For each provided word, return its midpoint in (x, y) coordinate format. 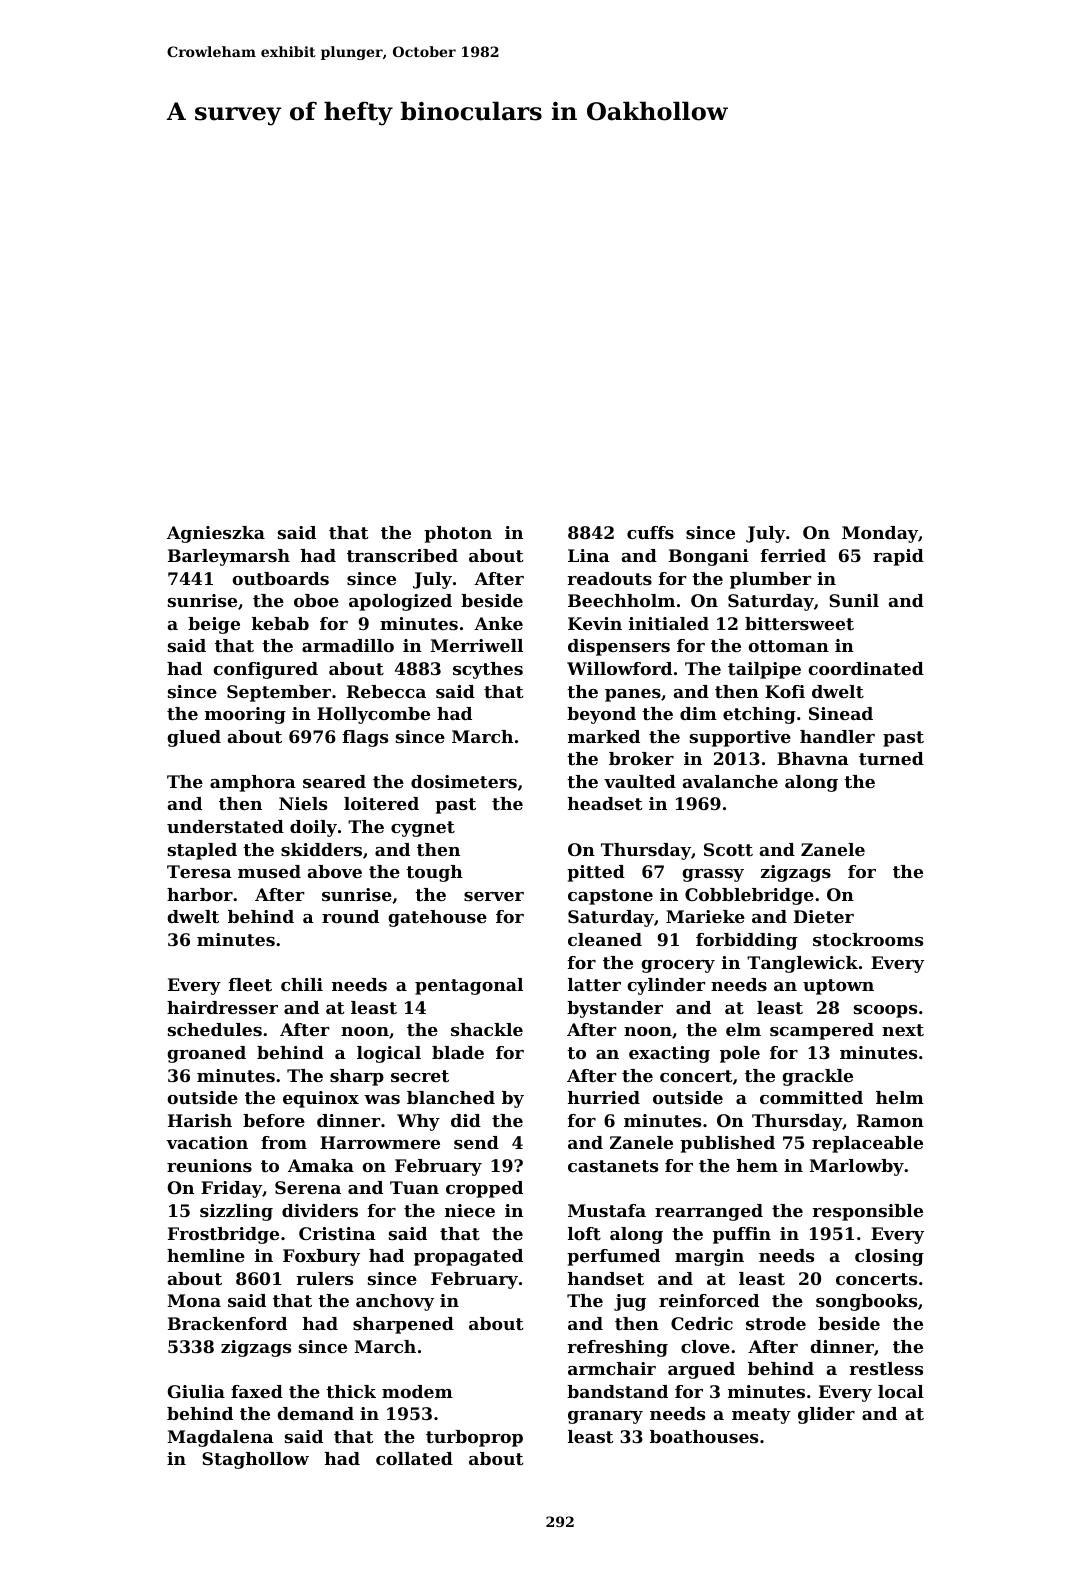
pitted (596, 873)
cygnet (423, 829)
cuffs (650, 532)
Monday (880, 534)
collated (414, 1458)
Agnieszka (216, 534)
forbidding (746, 941)
